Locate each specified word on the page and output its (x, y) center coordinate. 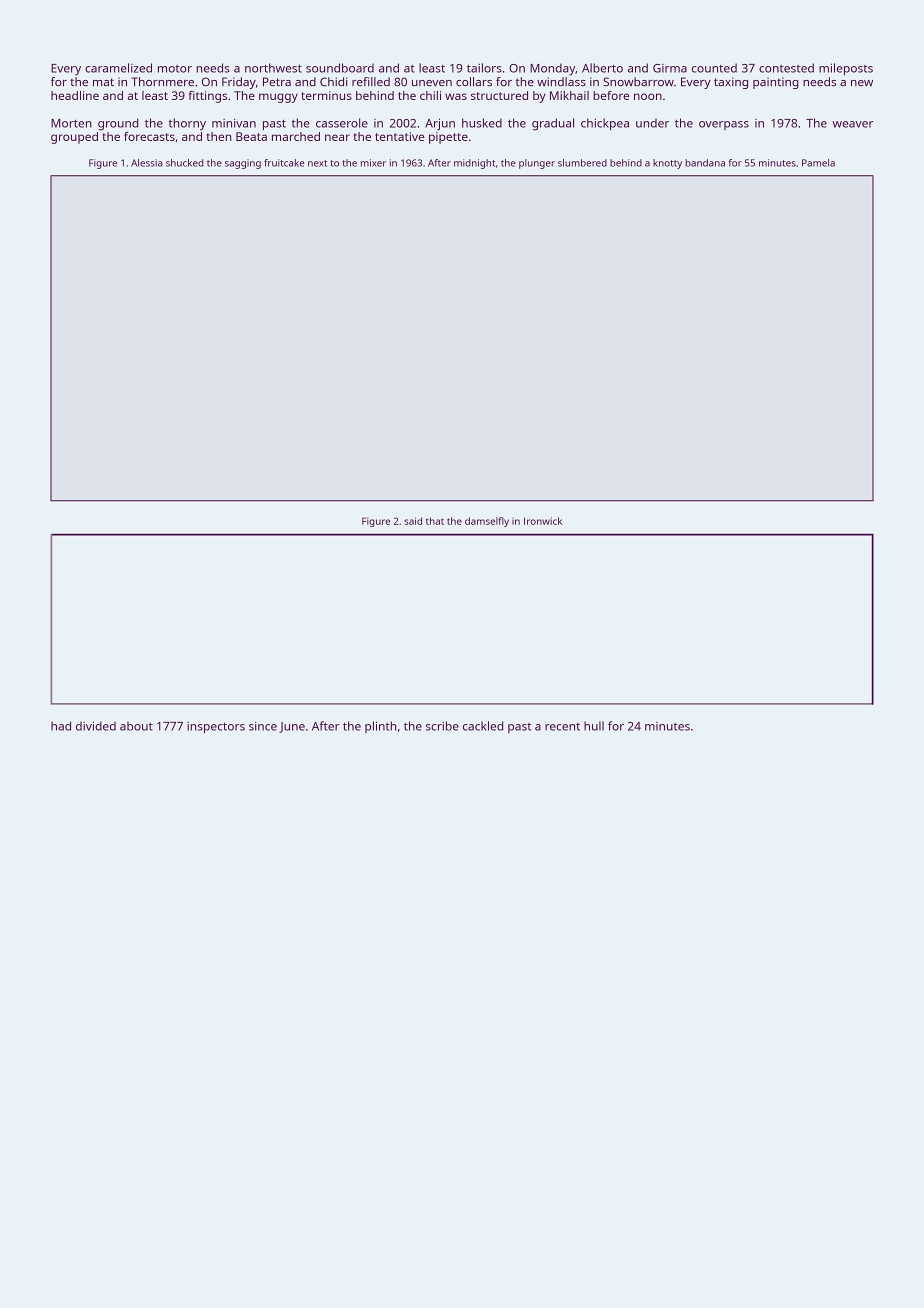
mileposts (846, 69)
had (61, 726)
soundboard (340, 68)
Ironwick (543, 521)
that (435, 521)
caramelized (118, 68)
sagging (243, 164)
